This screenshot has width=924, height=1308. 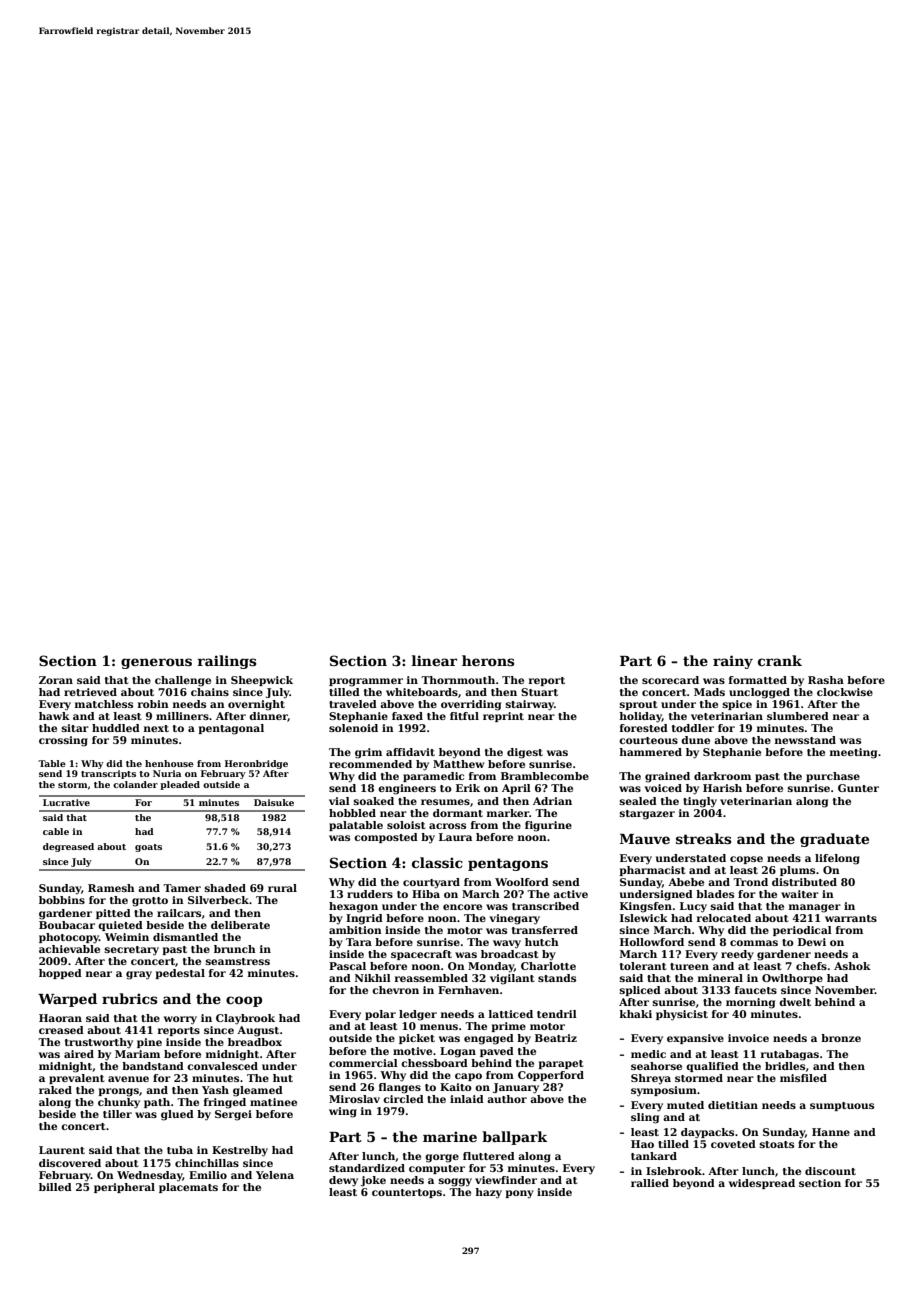 I want to click on herons, so click(x=488, y=660).
